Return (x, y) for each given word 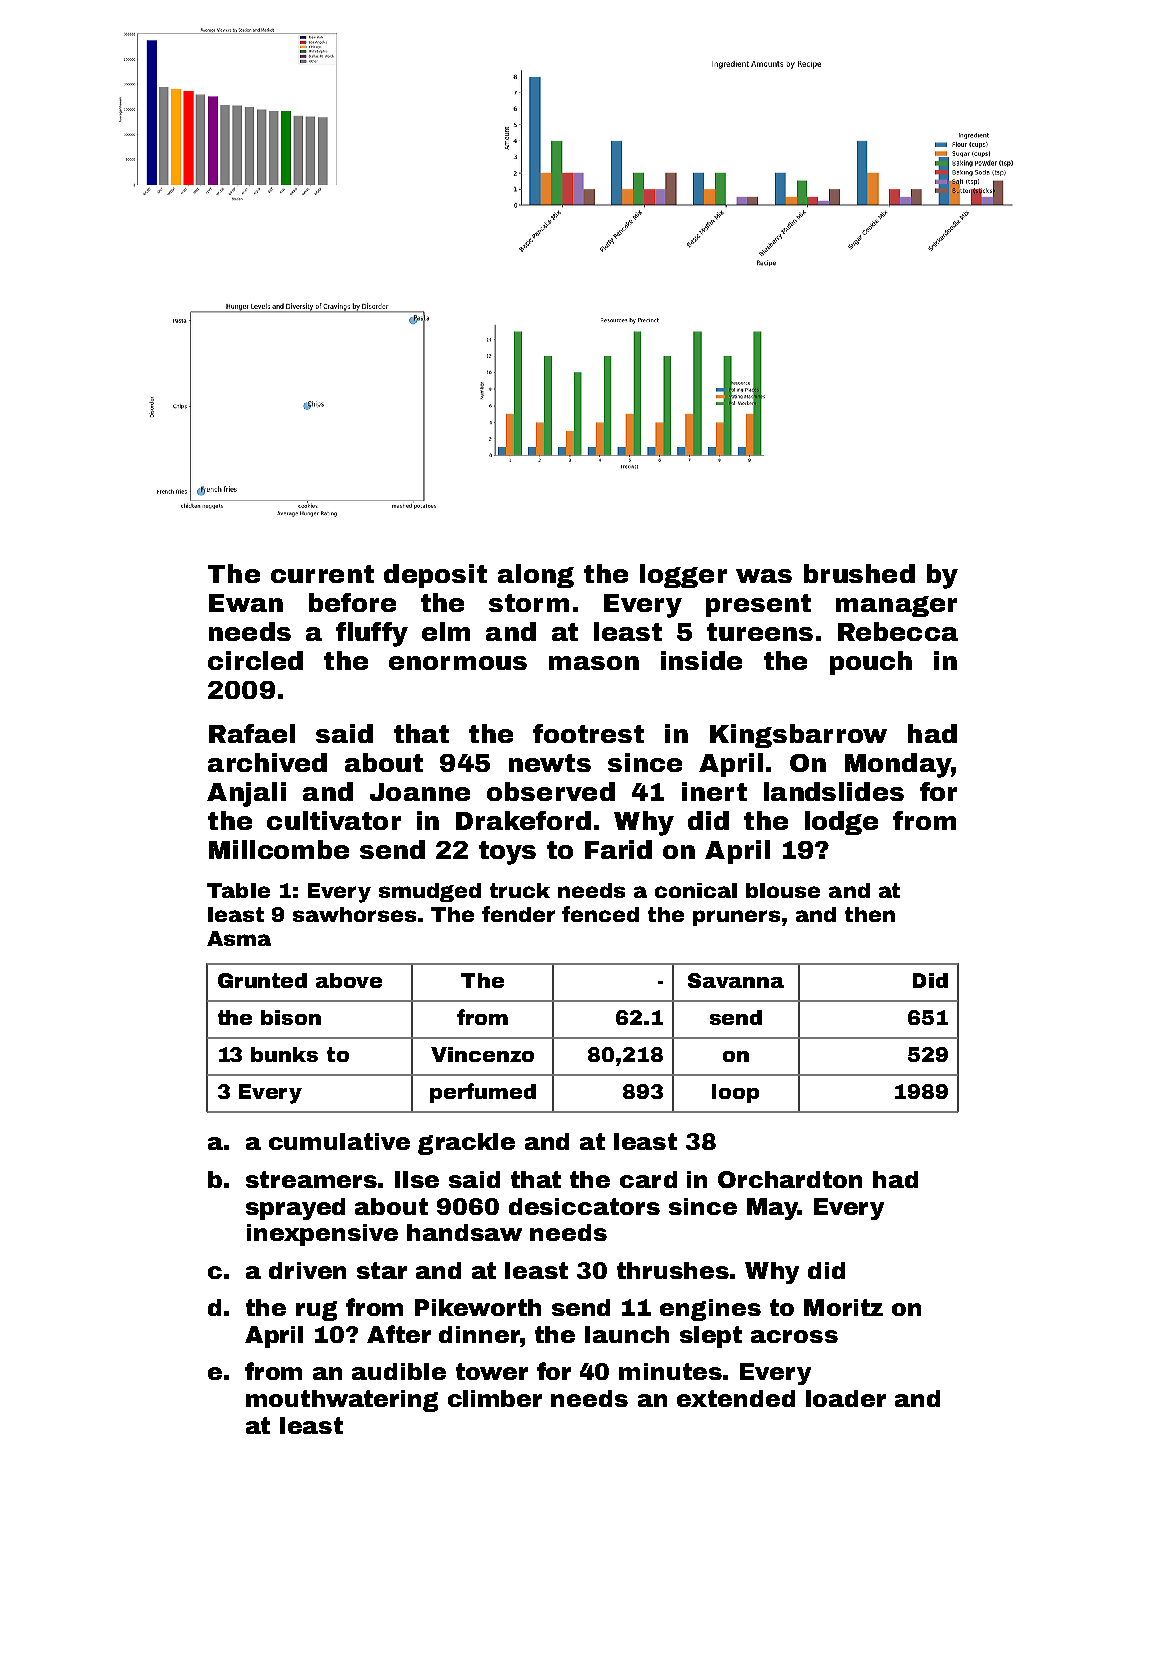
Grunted (262, 980)
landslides (834, 791)
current (322, 574)
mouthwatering (342, 1401)
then (870, 914)
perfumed (483, 1093)
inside (701, 660)
